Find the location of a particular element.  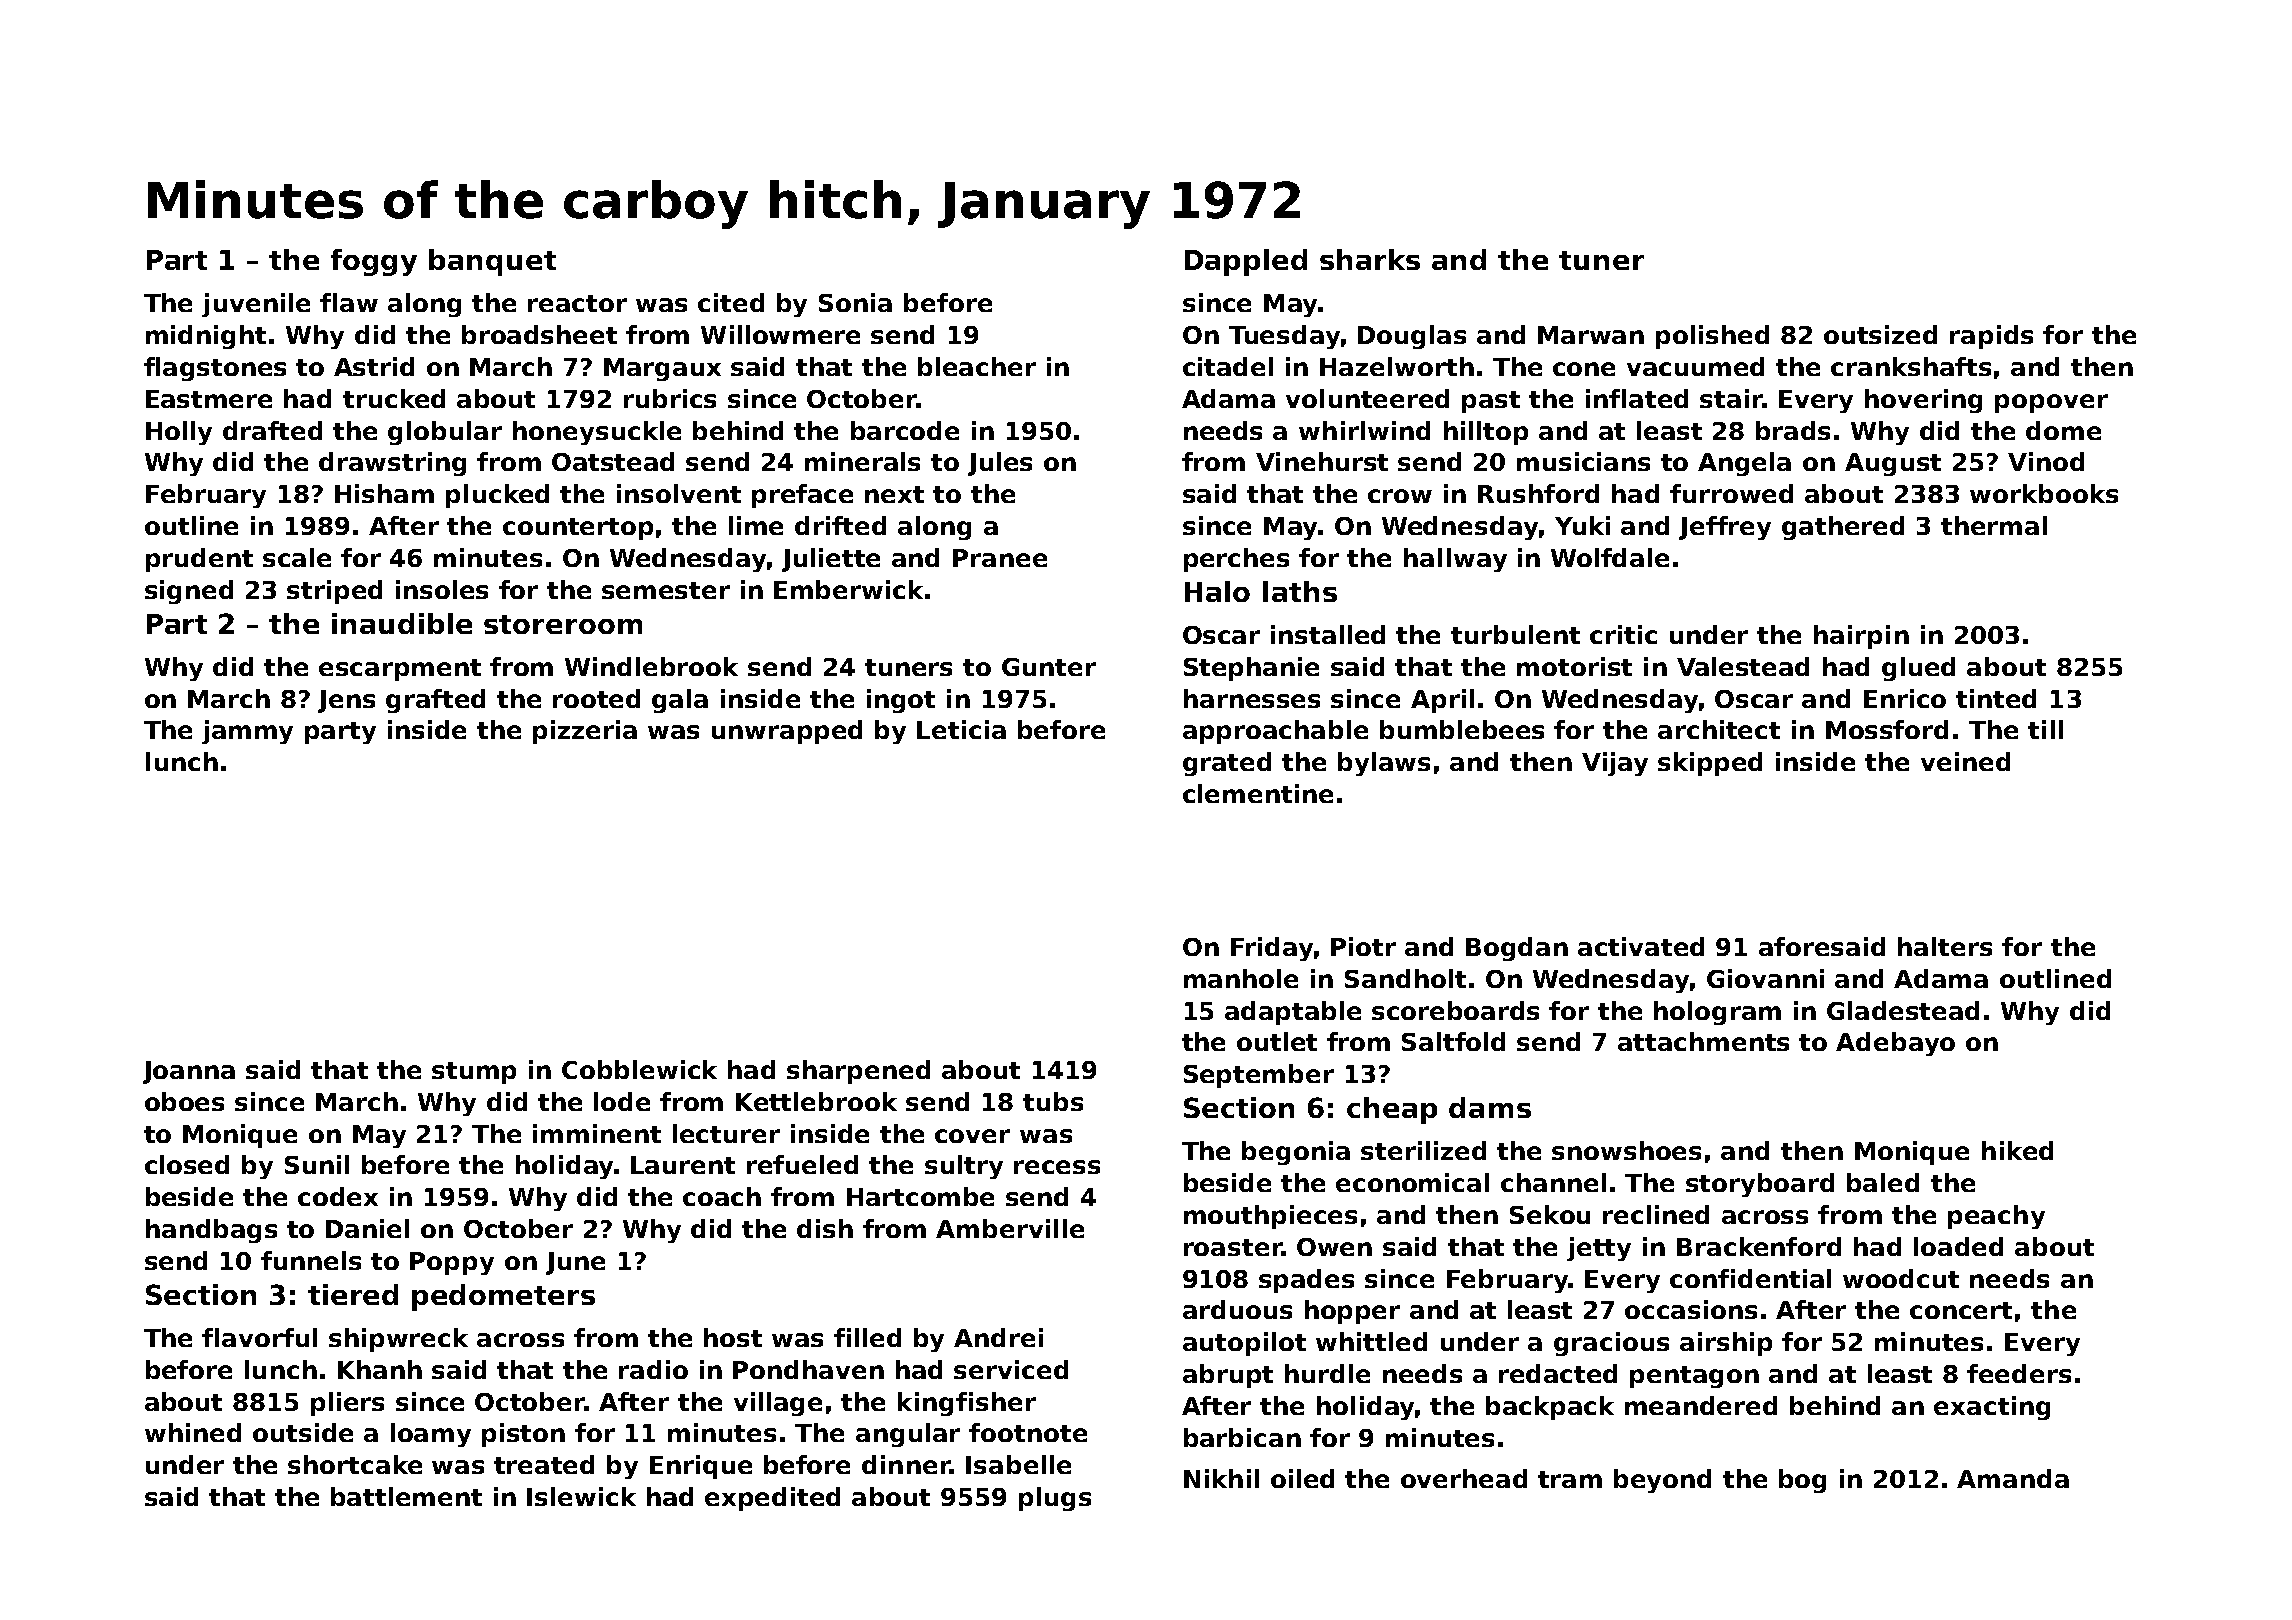

hairpin is located at coordinates (1861, 637).
